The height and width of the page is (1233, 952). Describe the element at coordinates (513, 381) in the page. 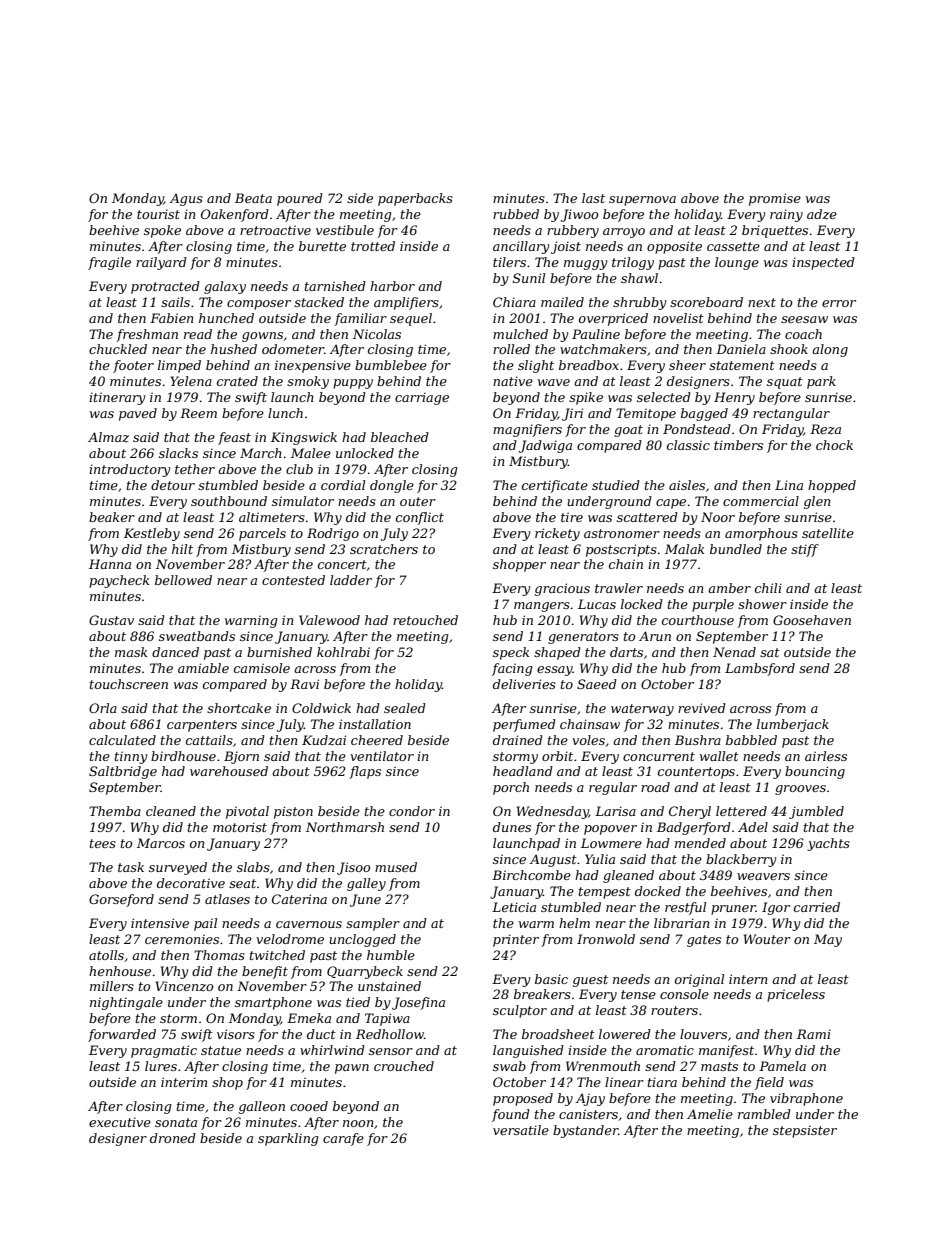

I see `native` at that location.
